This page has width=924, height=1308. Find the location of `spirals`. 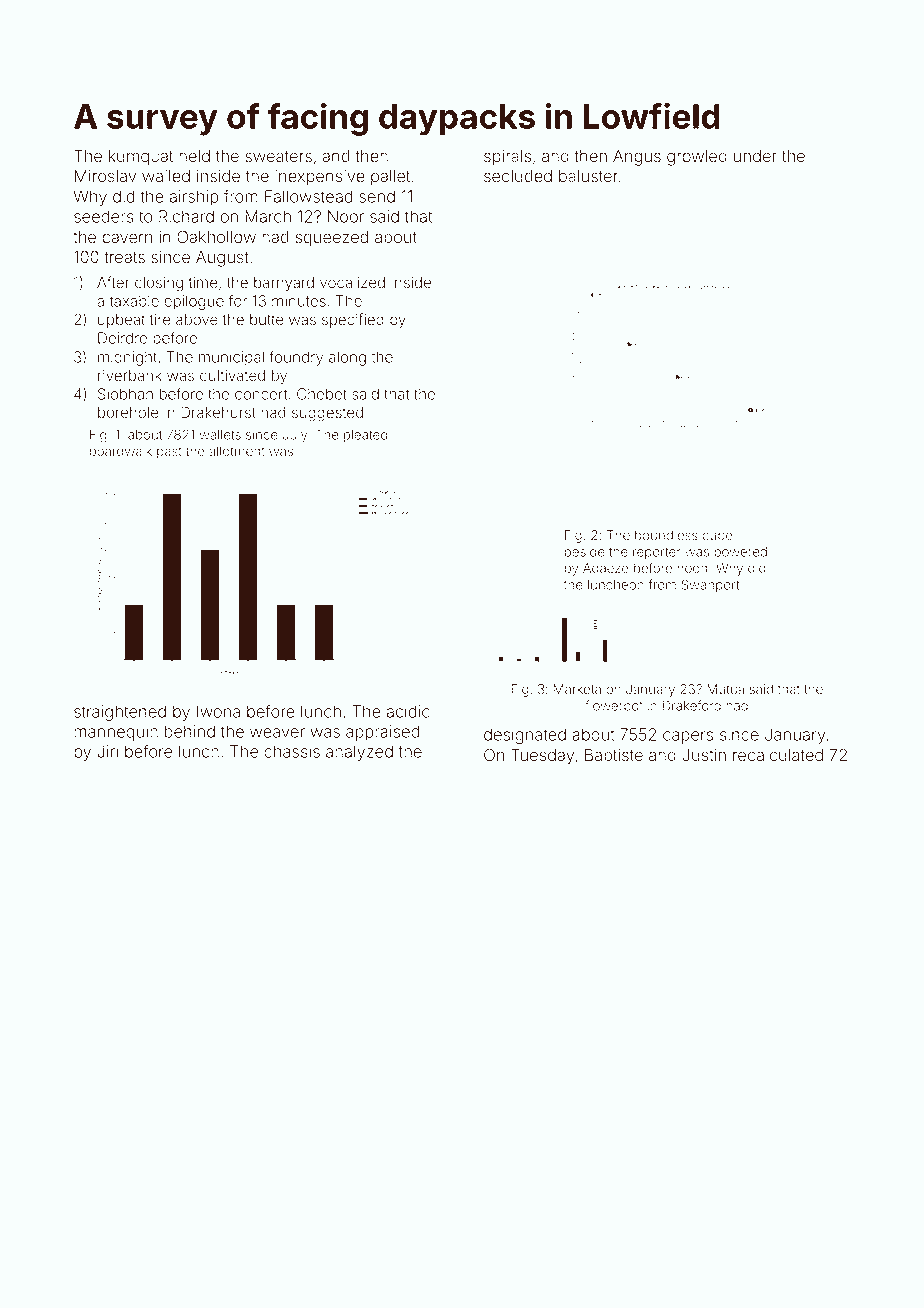

spirals is located at coordinates (507, 158).
